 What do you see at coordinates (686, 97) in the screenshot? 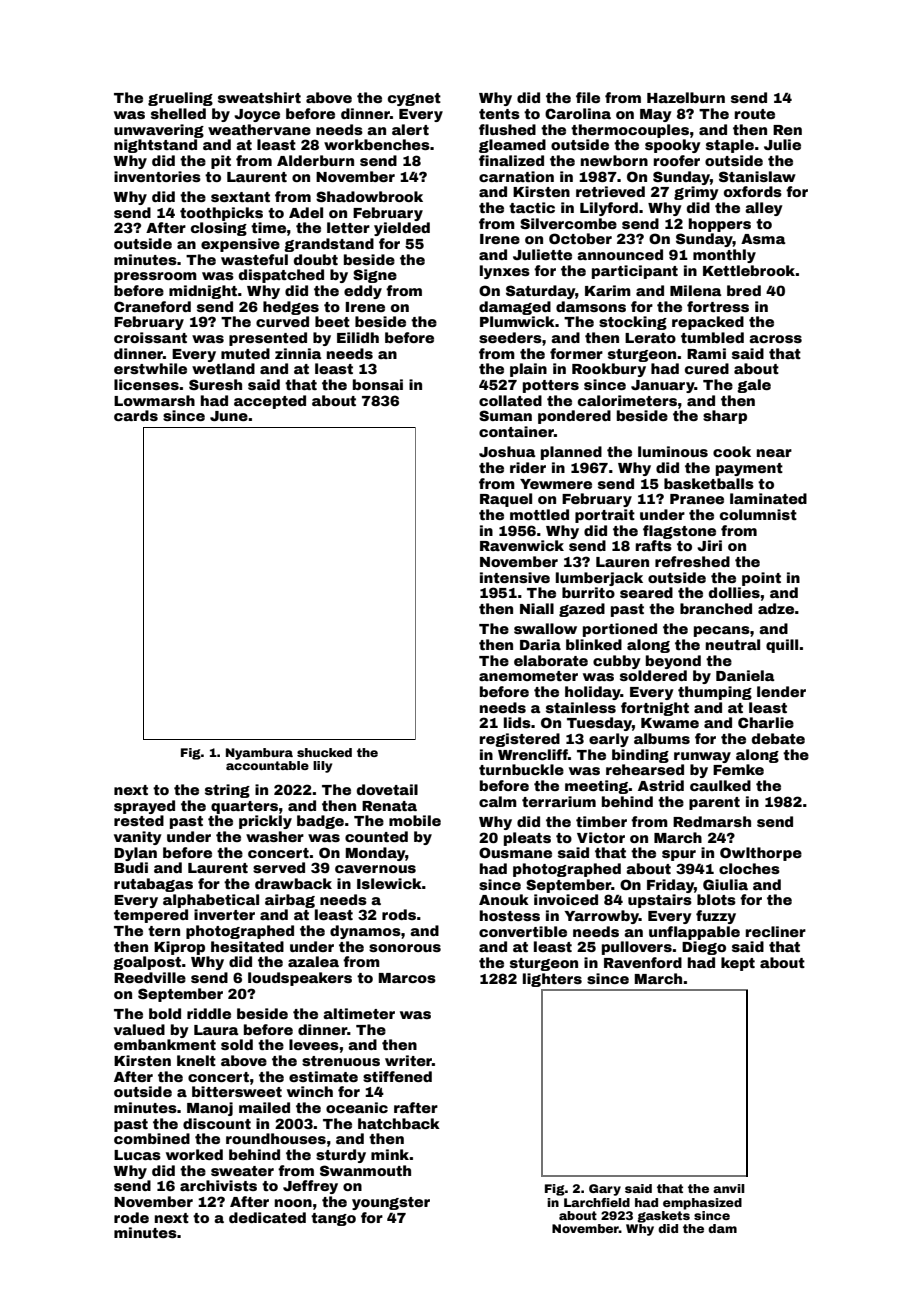
I see `Hazelburn` at bounding box center [686, 97].
